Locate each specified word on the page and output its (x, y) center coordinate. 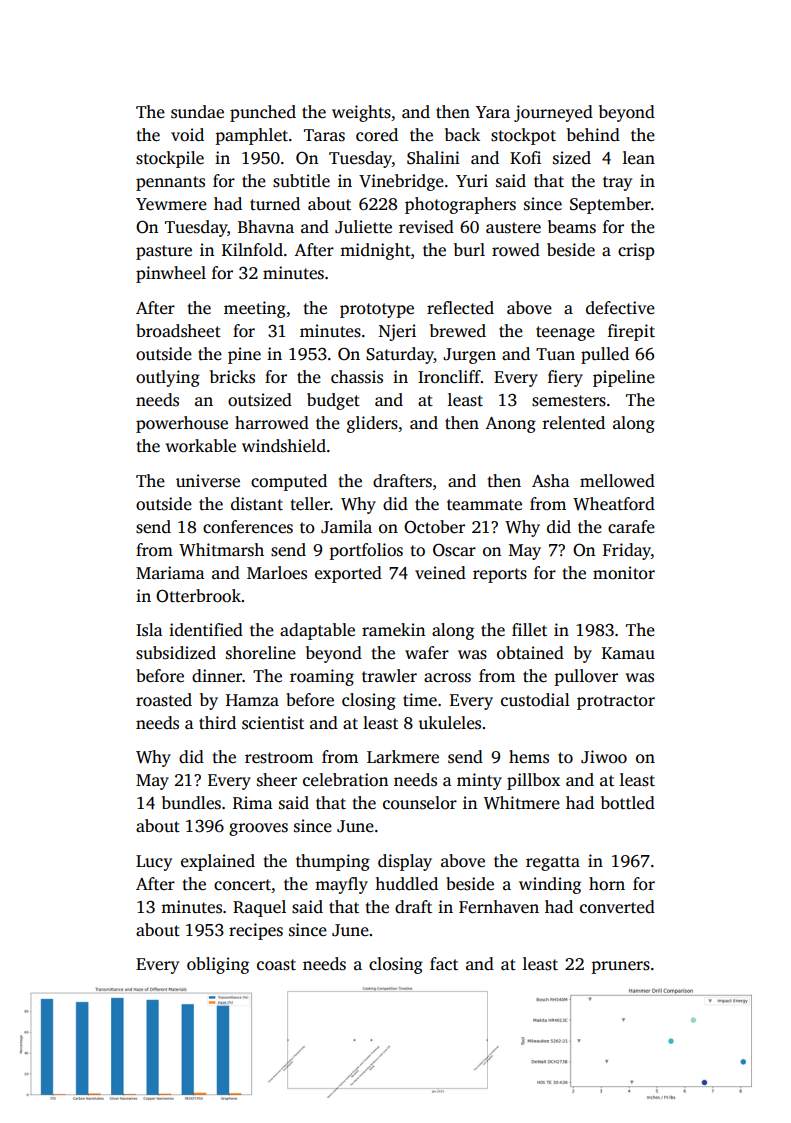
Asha (551, 481)
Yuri (472, 180)
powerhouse (182, 424)
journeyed (553, 113)
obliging (218, 965)
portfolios (366, 551)
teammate (484, 505)
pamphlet (252, 136)
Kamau (628, 653)
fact (444, 963)
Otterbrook (198, 596)
